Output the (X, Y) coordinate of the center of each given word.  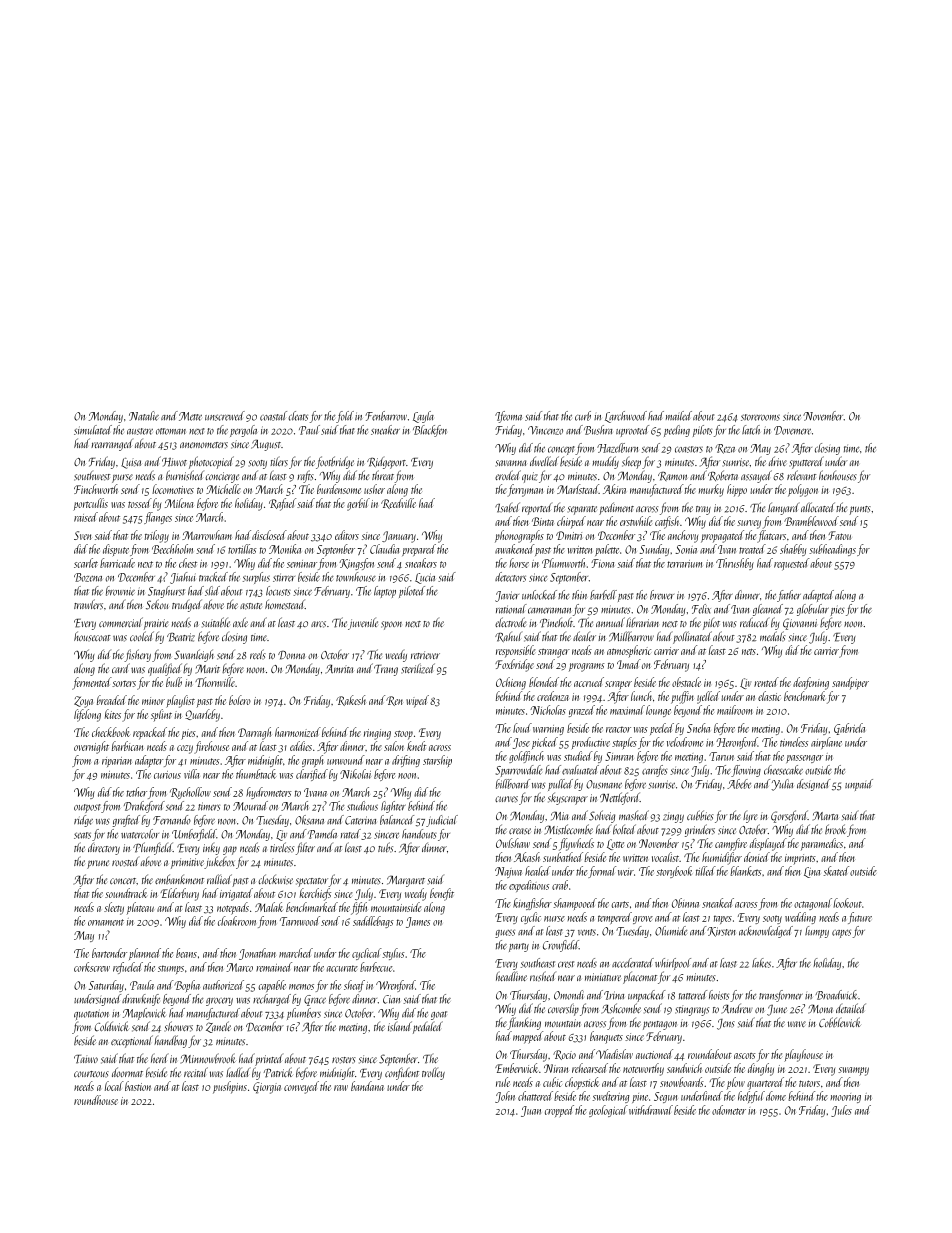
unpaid (859, 785)
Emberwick (516, 1068)
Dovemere (792, 430)
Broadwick (836, 995)
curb (583, 416)
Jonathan (257, 954)
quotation (91, 1014)
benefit (442, 894)
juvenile (363, 624)
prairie (156, 624)
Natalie (144, 416)
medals (773, 636)
